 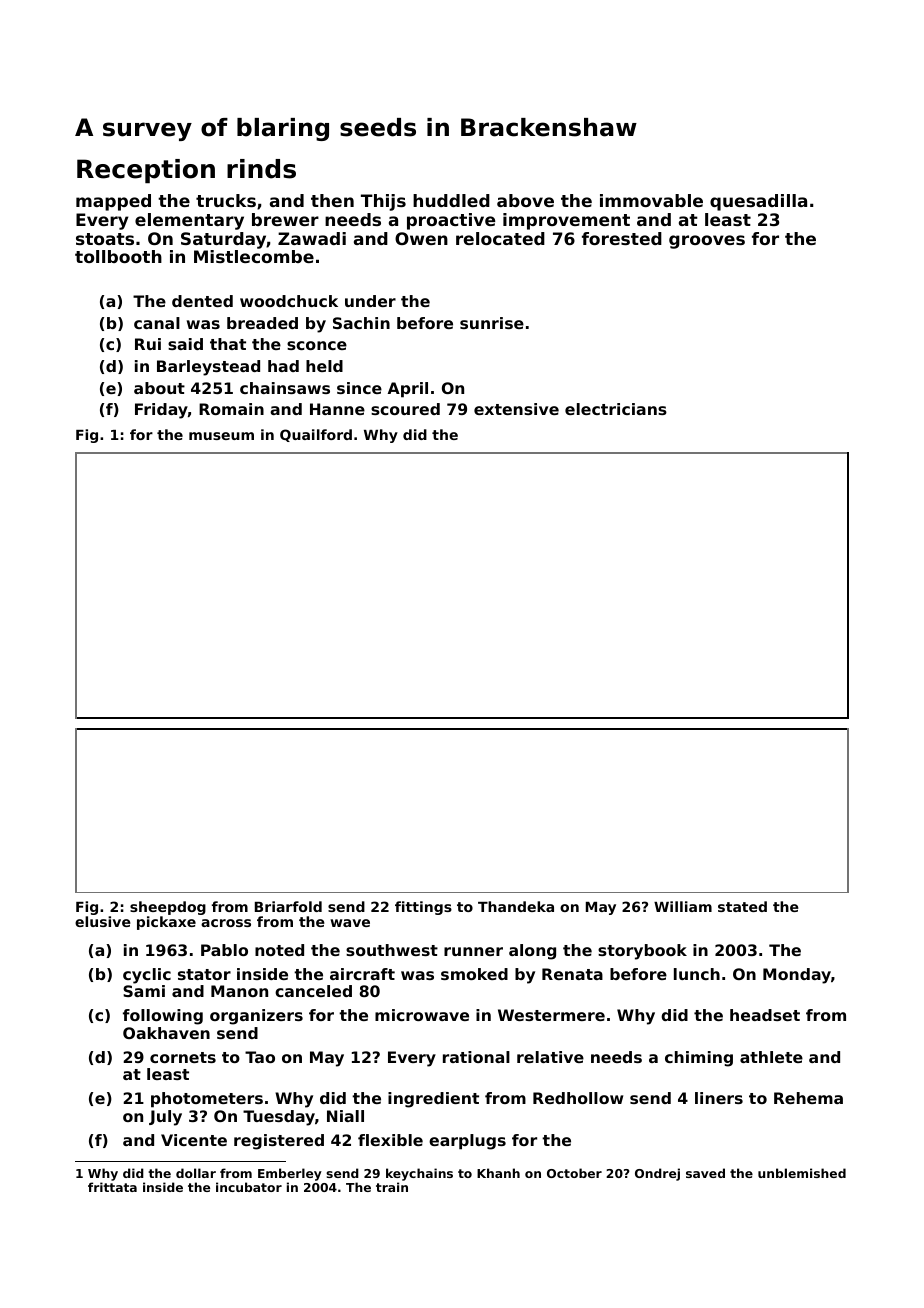 What do you see at coordinates (697, 974) in the image?
I see `lunch` at bounding box center [697, 974].
